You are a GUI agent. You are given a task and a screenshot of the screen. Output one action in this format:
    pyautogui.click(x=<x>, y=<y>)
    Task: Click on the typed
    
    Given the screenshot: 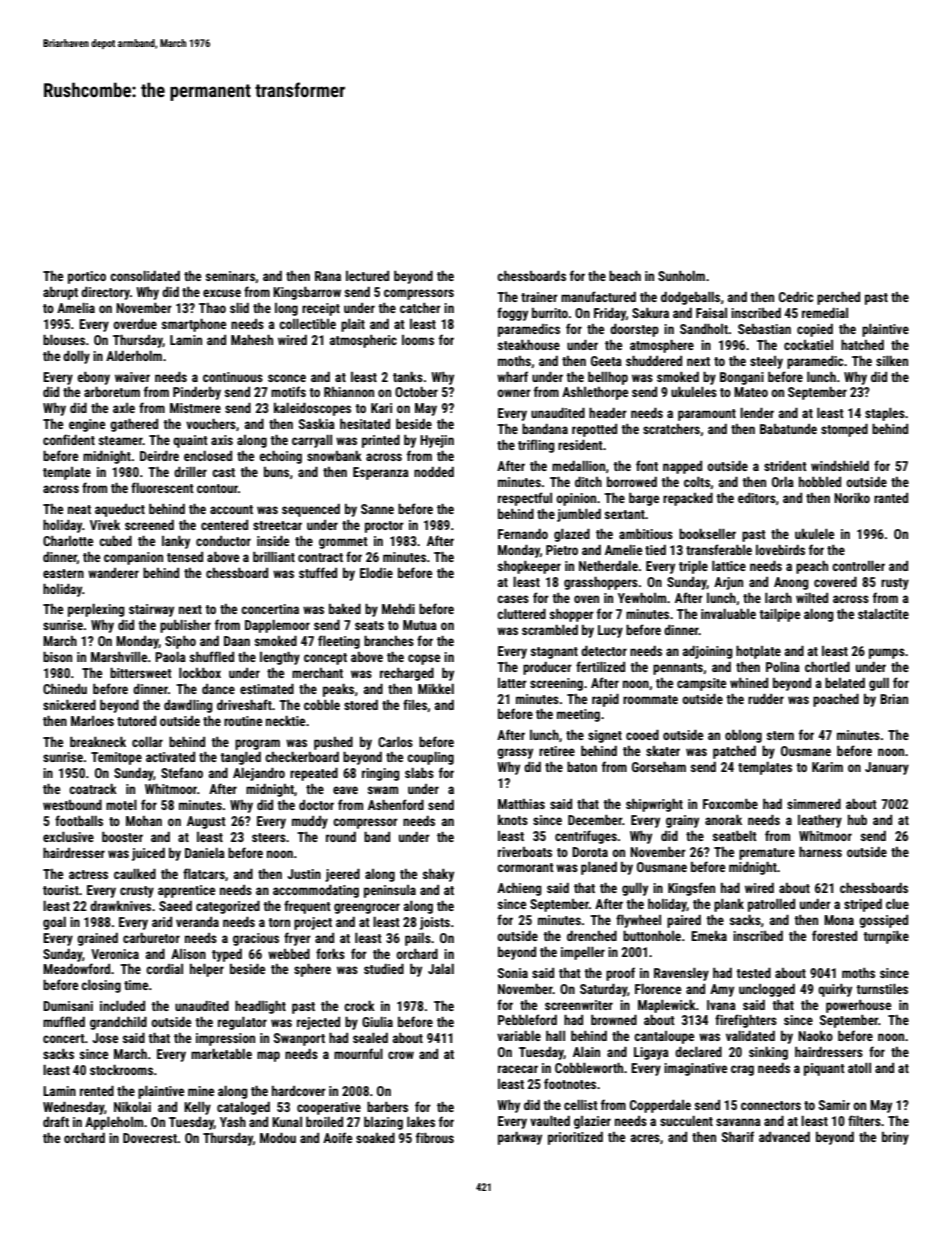 What is the action you would take?
    pyautogui.click(x=227, y=955)
